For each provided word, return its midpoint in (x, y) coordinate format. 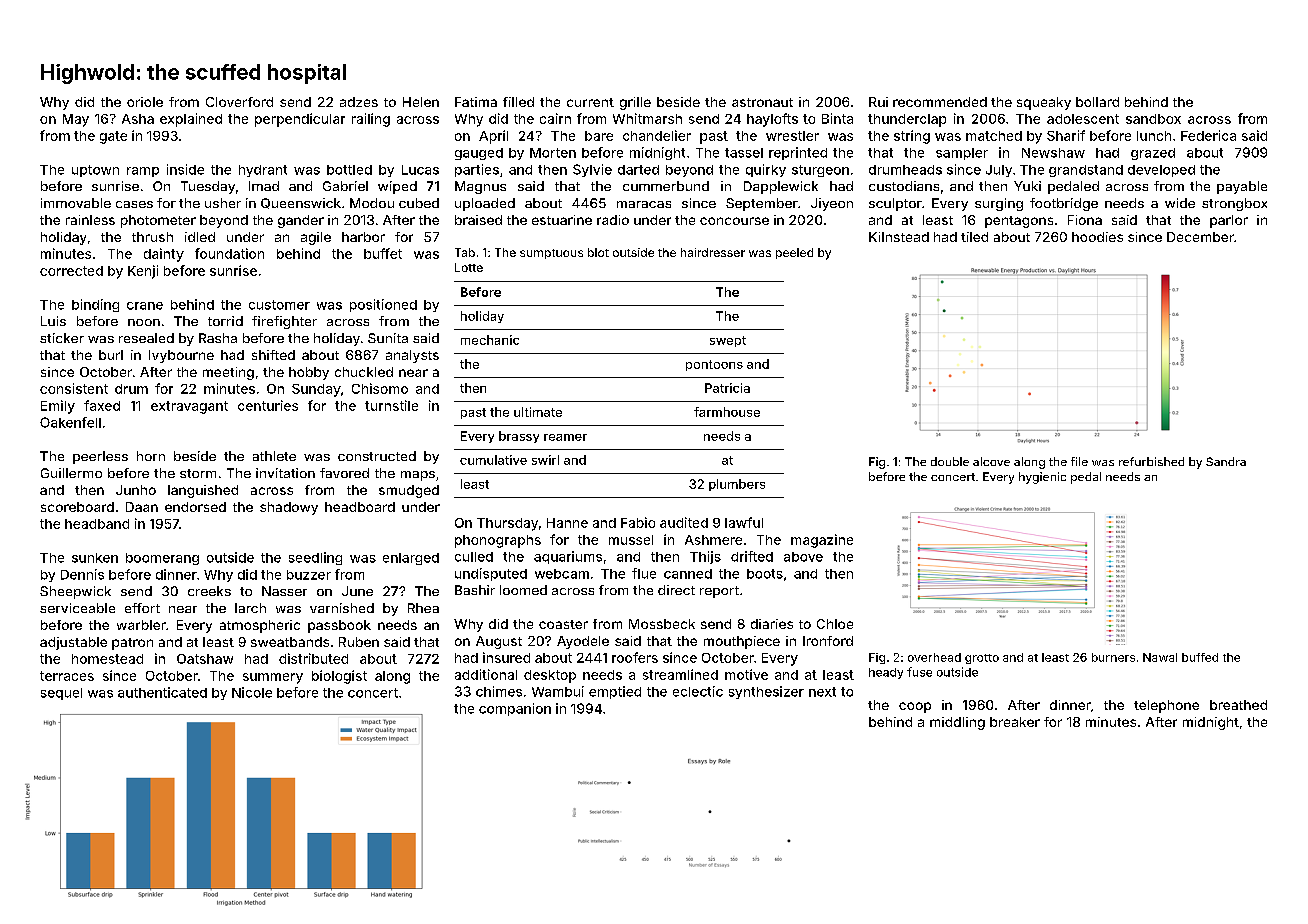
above (803, 557)
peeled (794, 253)
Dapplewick (781, 187)
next (822, 692)
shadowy (289, 508)
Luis (53, 321)
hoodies (1097, 237)
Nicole (252, 692)
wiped (397, 187)
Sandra (1226, 461)
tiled (974, 237)
